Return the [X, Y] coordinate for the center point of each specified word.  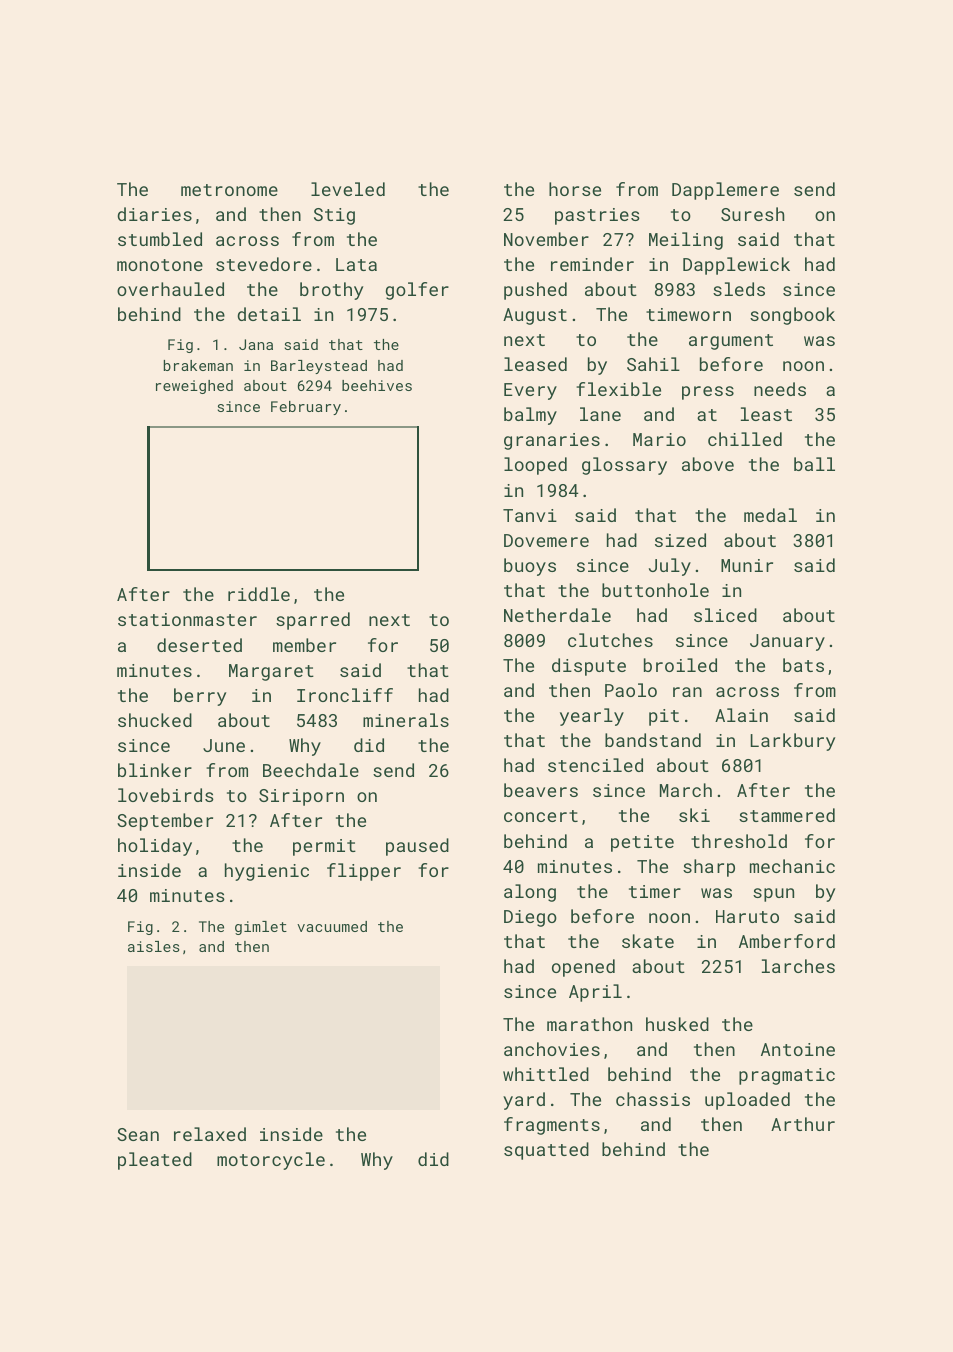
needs [780, 389]
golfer [417, 291]
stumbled [160, 239]
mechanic [792, 866]
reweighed [194, 387]
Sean [138, 1134]
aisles [154, 946]
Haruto [747, 916]
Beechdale [311, 770]
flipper [364, 872]
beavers [541, 790]
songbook [792, 316]
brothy [331, 291]
